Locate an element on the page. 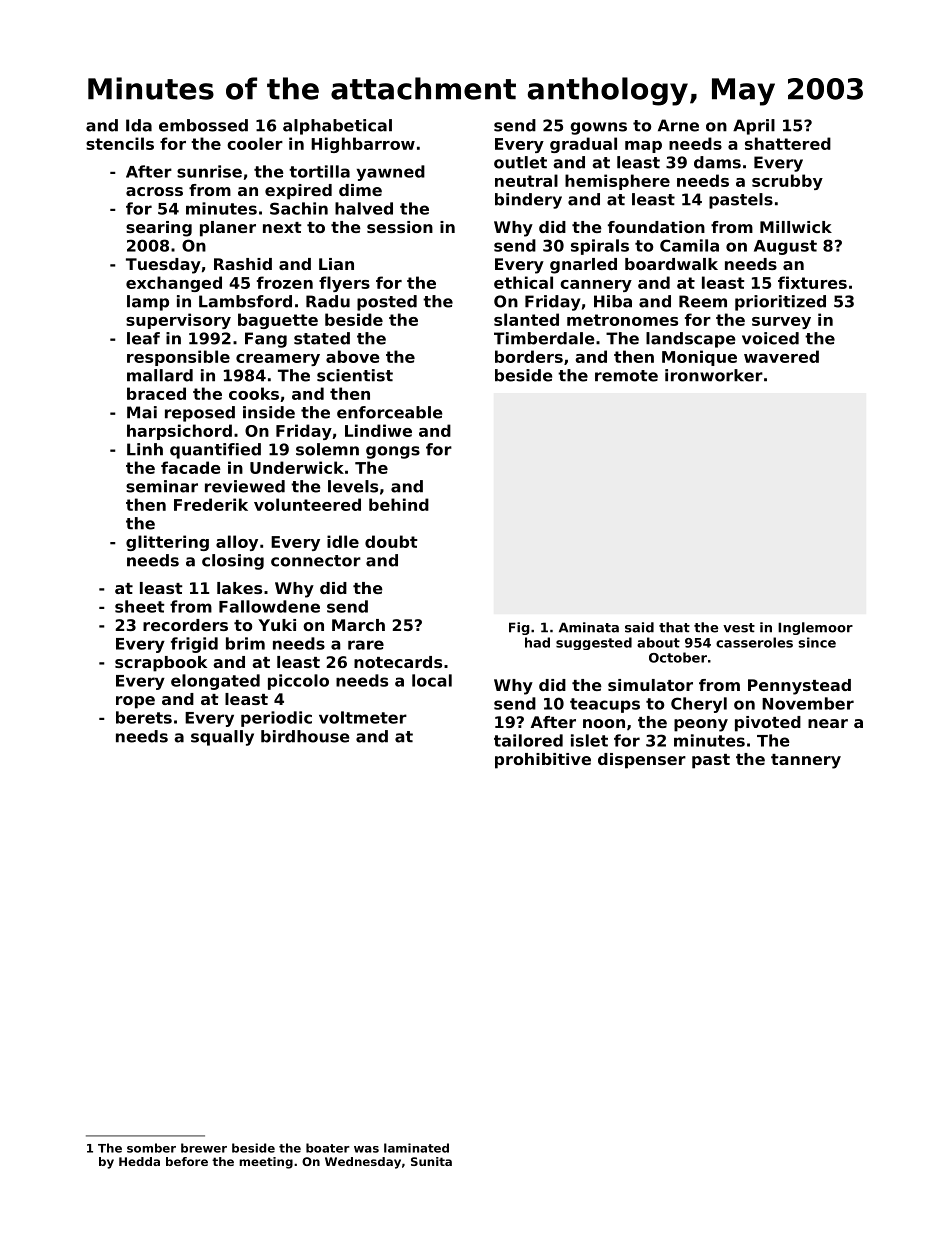  prohibitive is located at coordinates (543, 761).
